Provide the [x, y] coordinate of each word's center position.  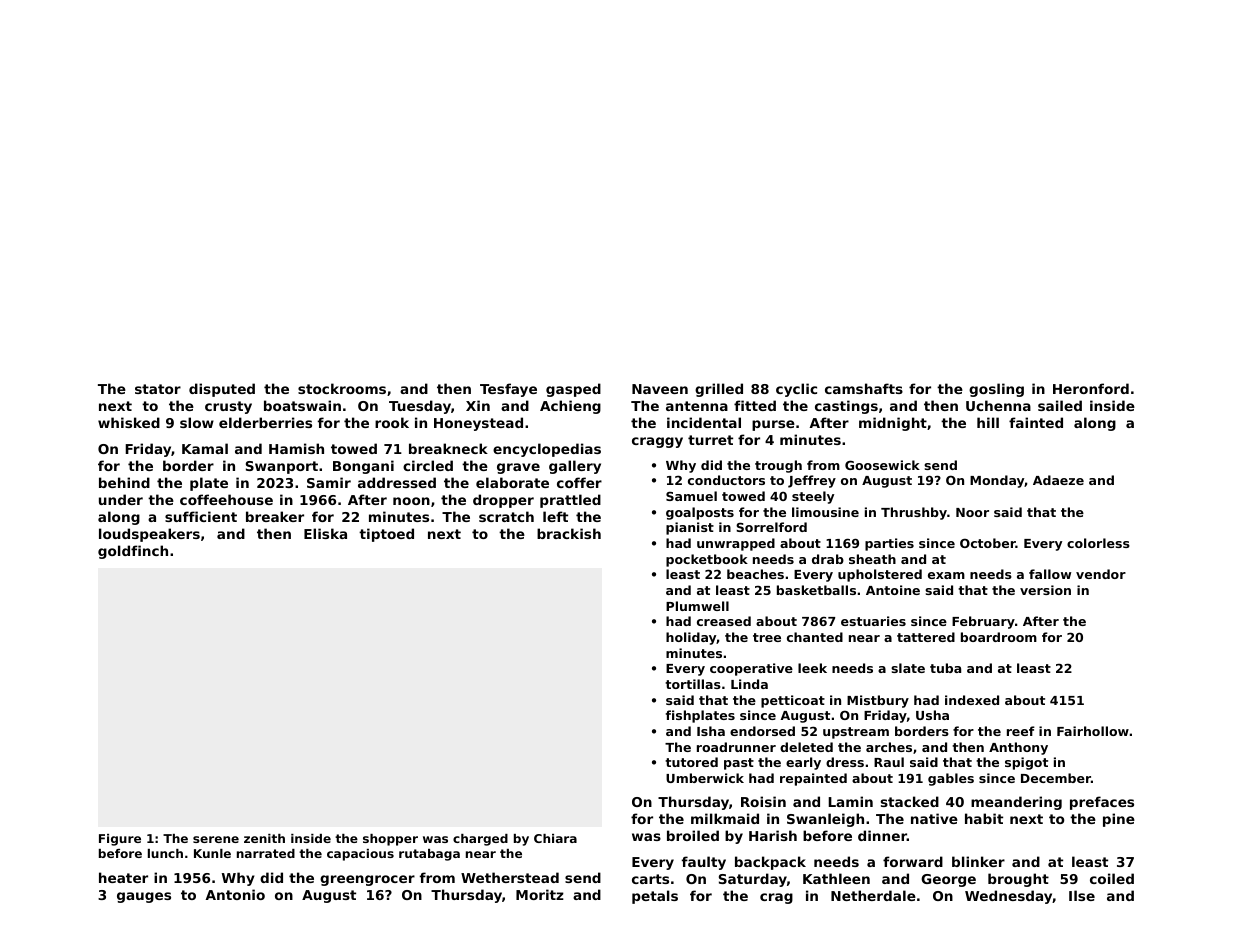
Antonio [235, 894]
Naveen [660, 389]
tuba [945, 668]
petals [655, 897]
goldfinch [133, 552]
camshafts [864, 388]
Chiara [555, 838]
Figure [120, 840]
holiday [691, 638]
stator [158, 389]
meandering [1016, 803]
